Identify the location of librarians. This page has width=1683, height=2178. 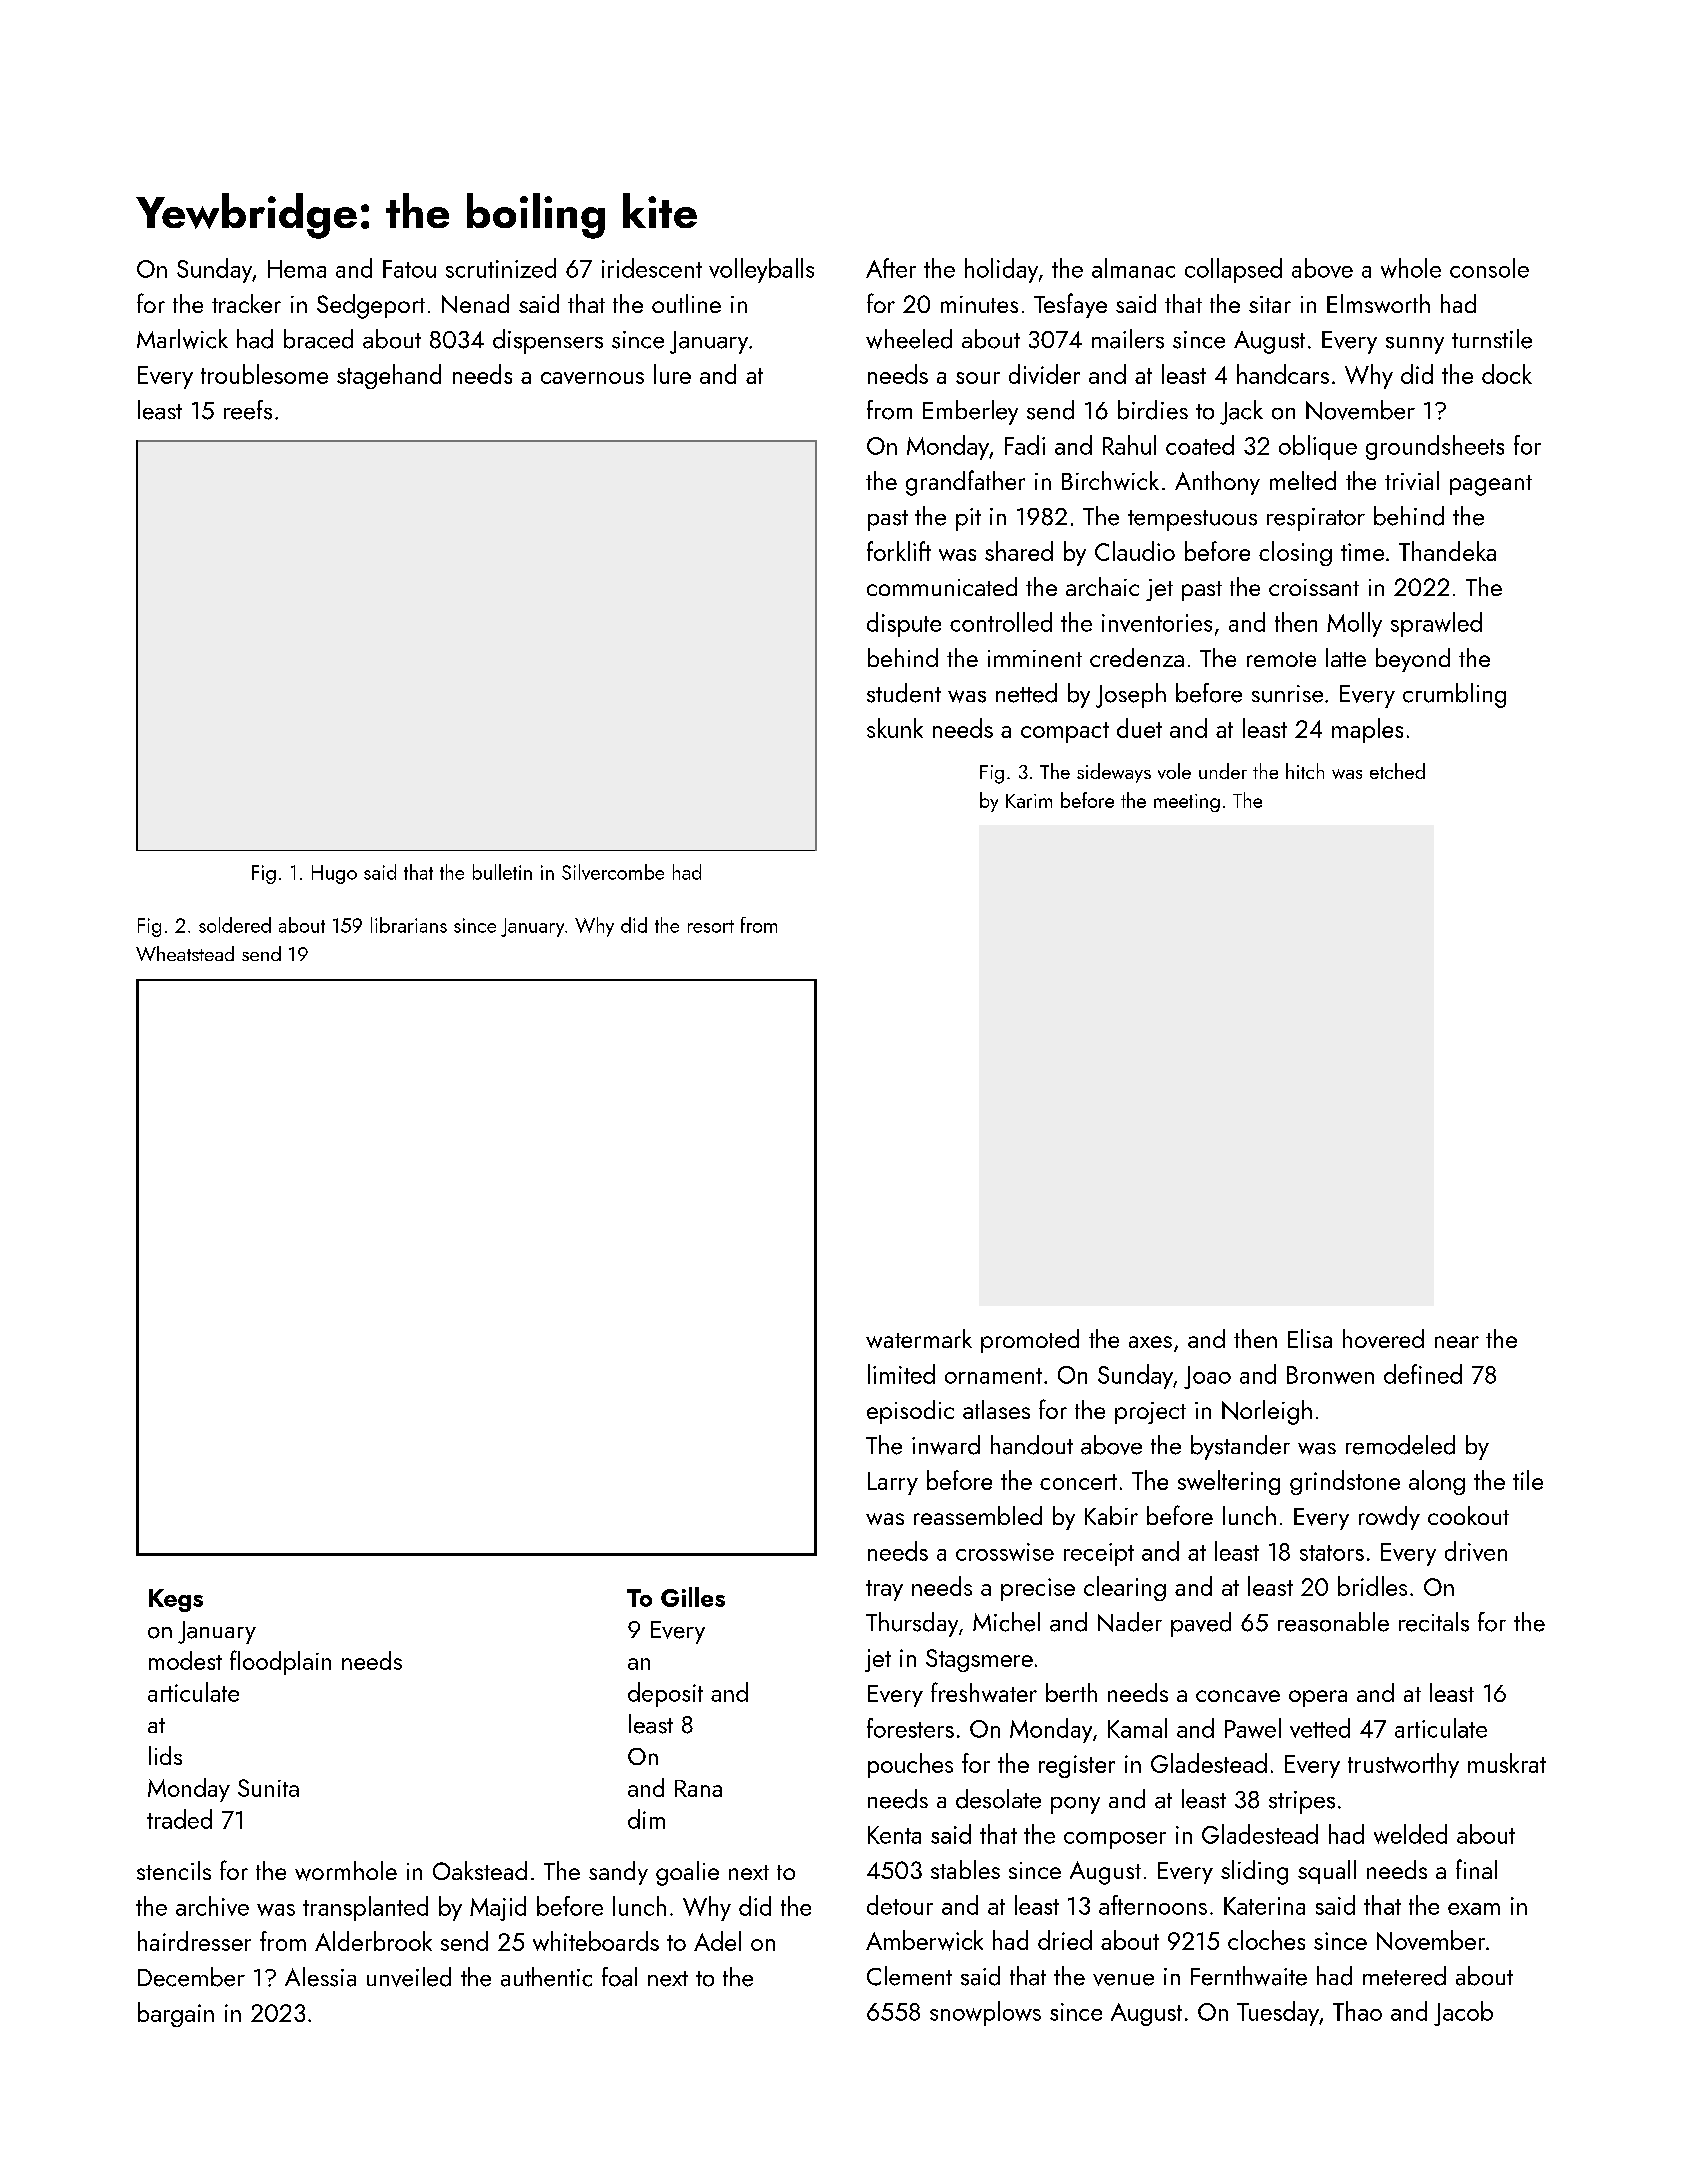
(409, 925).
